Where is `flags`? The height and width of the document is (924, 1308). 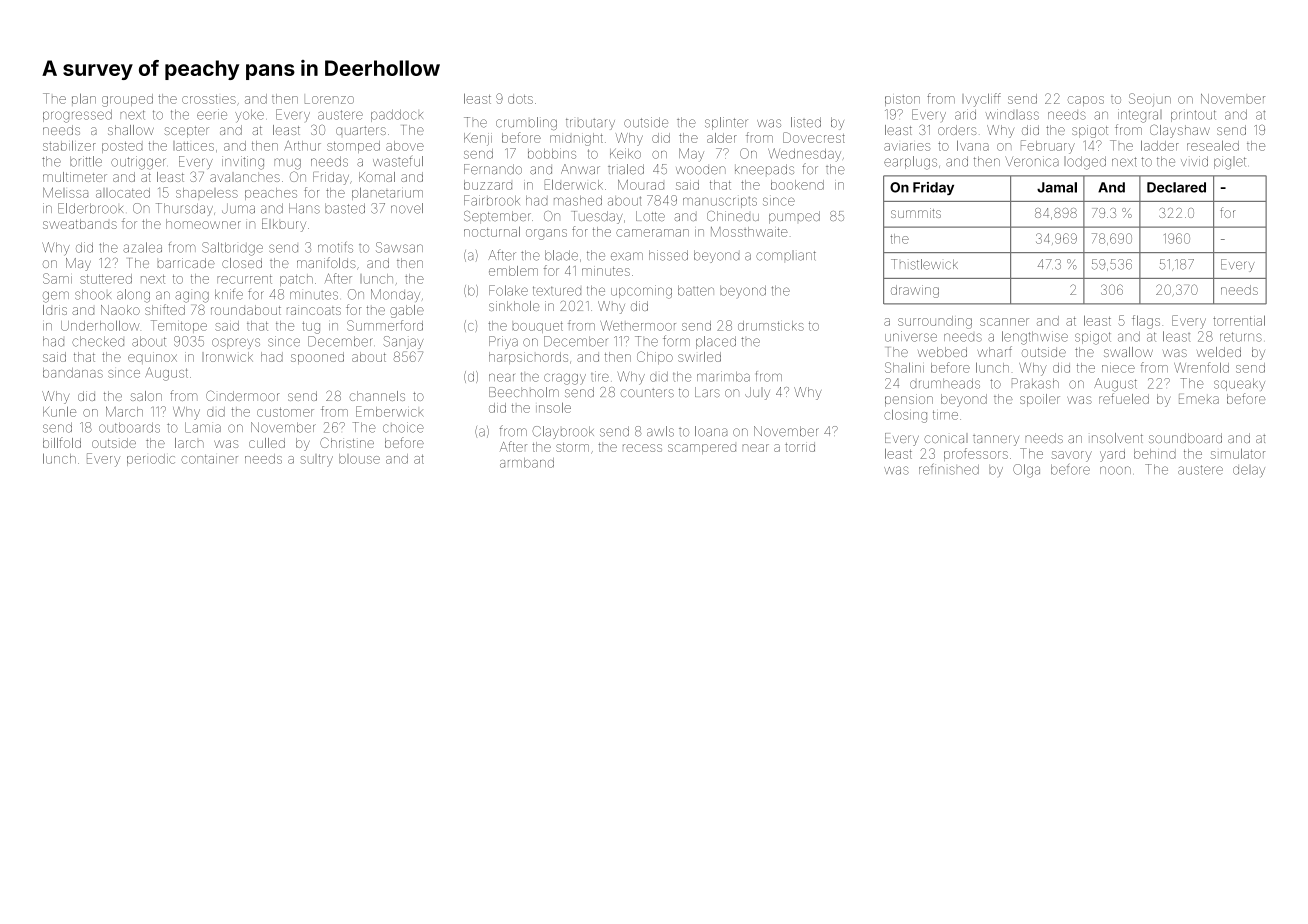
flags is located at coordinates (1146, 322).
